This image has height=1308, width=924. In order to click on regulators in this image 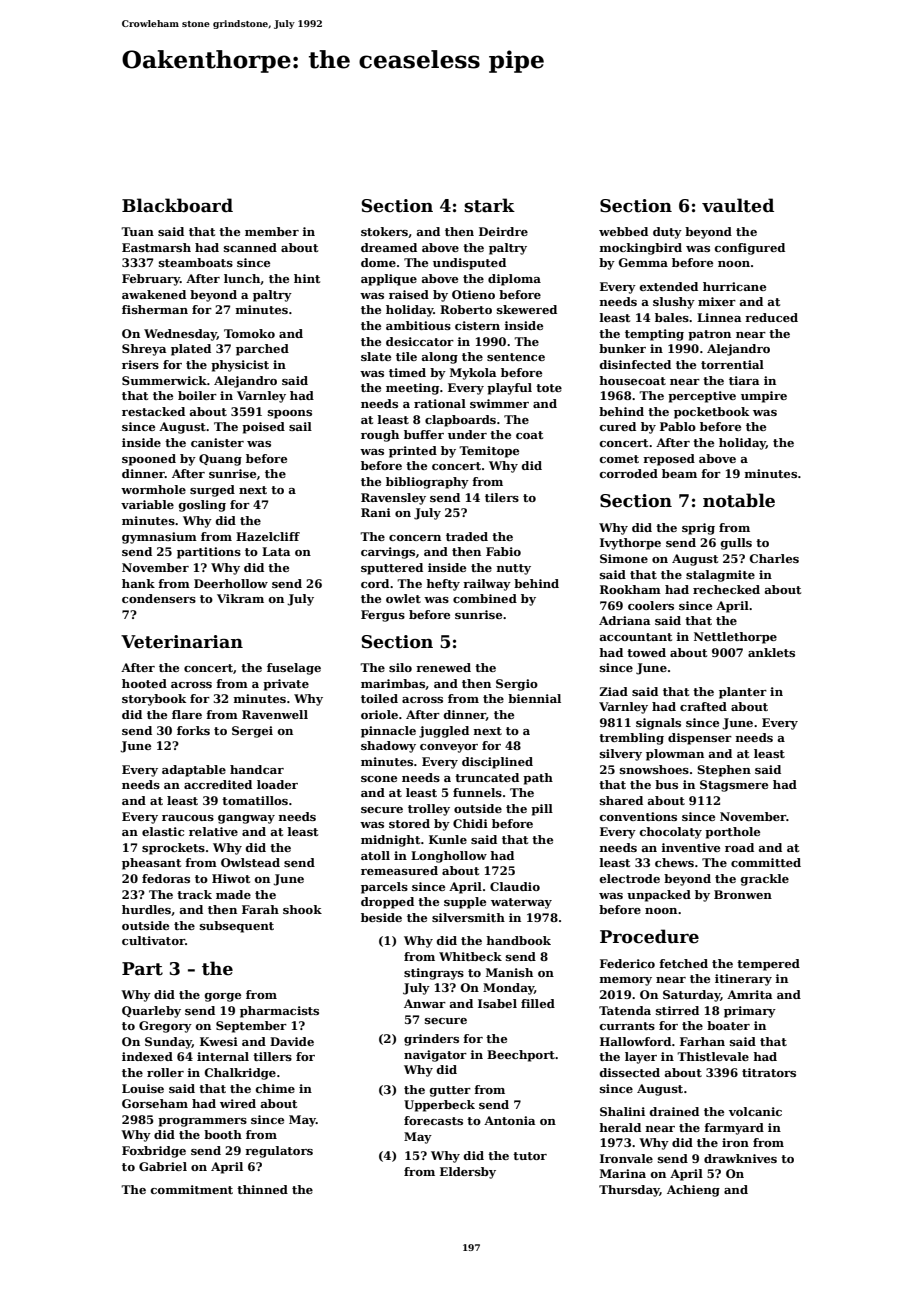, I will do `click(279, 1152)`.
